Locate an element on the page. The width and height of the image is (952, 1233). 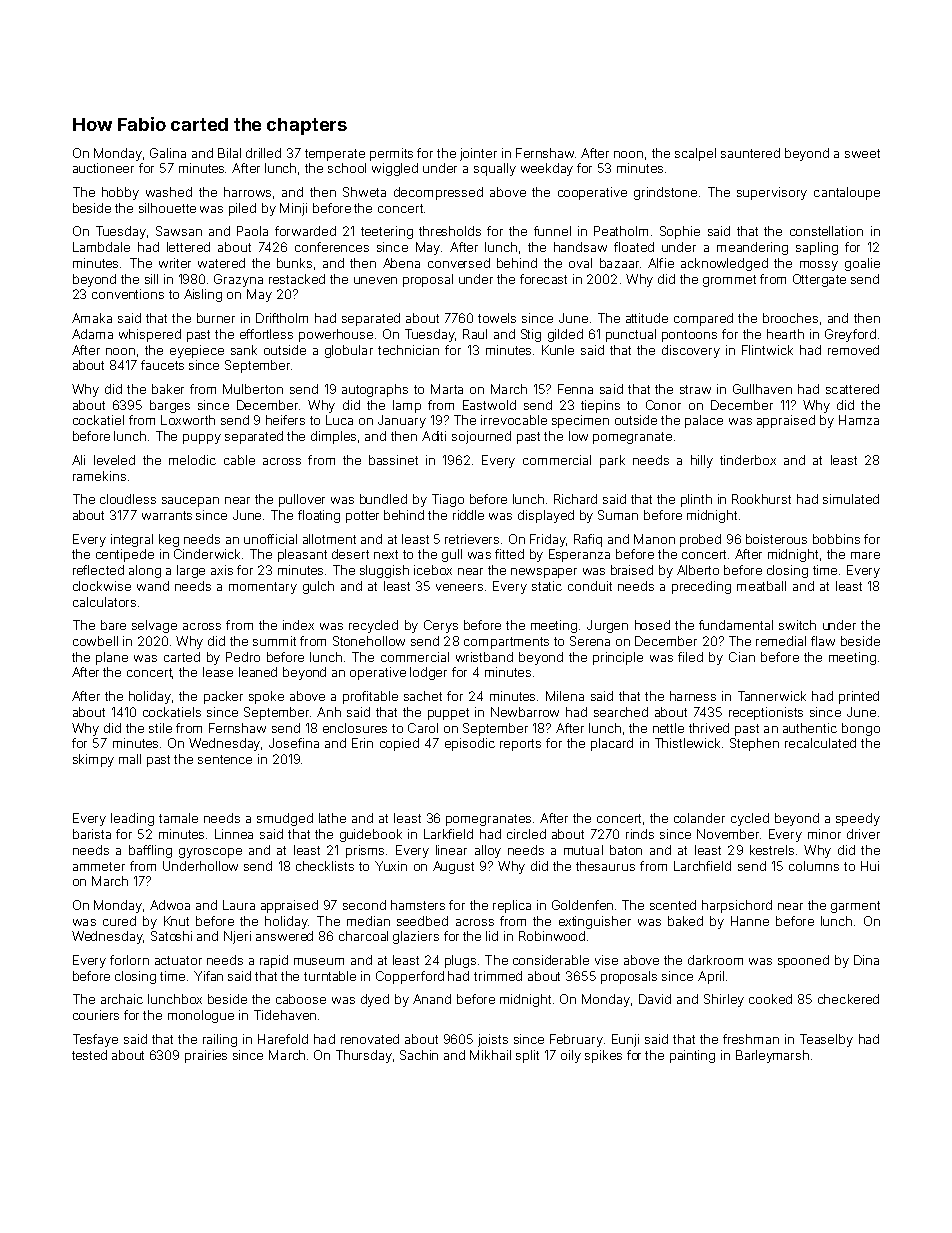
towels is located at coordinates (497, 318).
